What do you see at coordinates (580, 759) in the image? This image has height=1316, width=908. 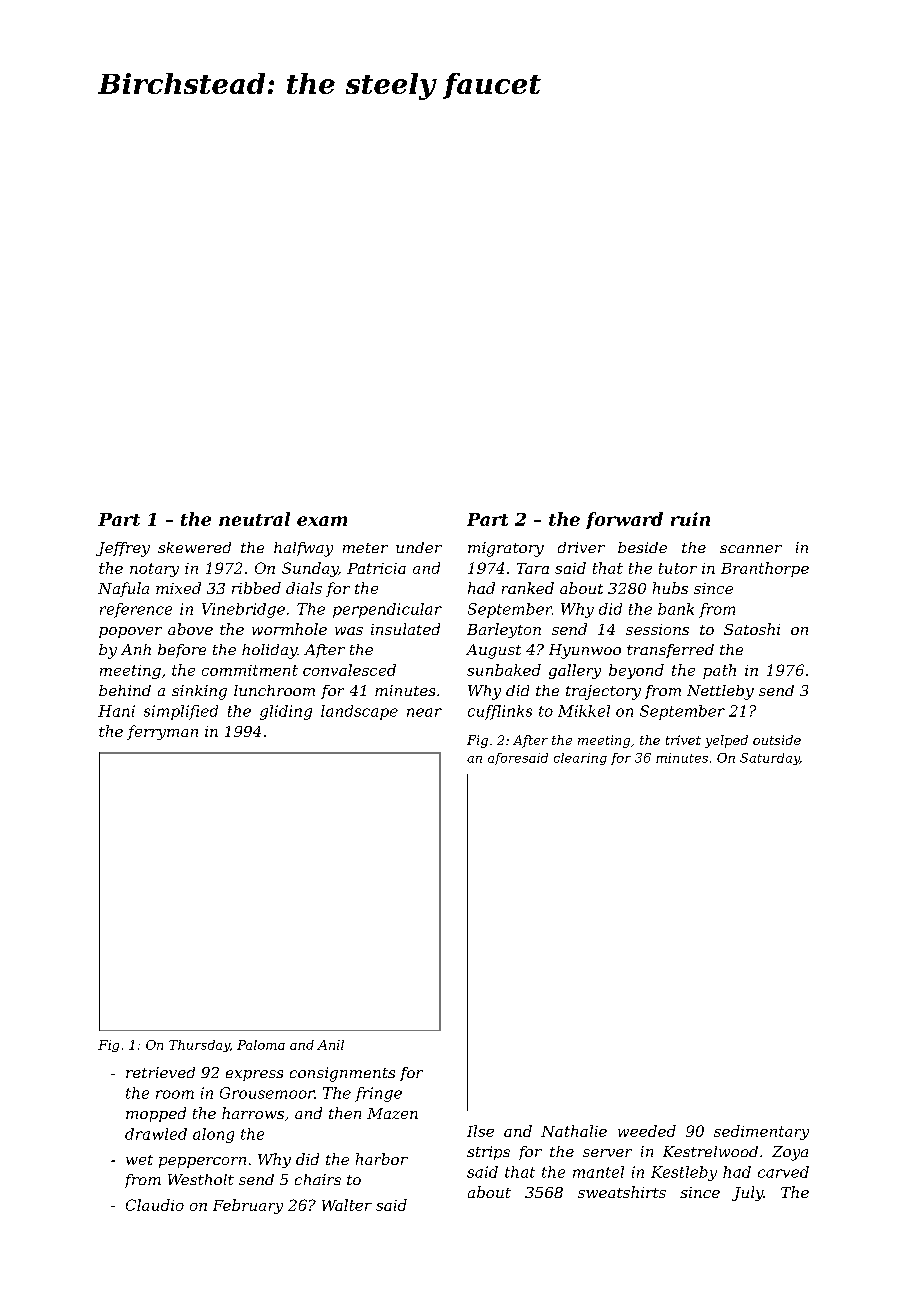 I see `clearing` at bounding box center [580, 759].
